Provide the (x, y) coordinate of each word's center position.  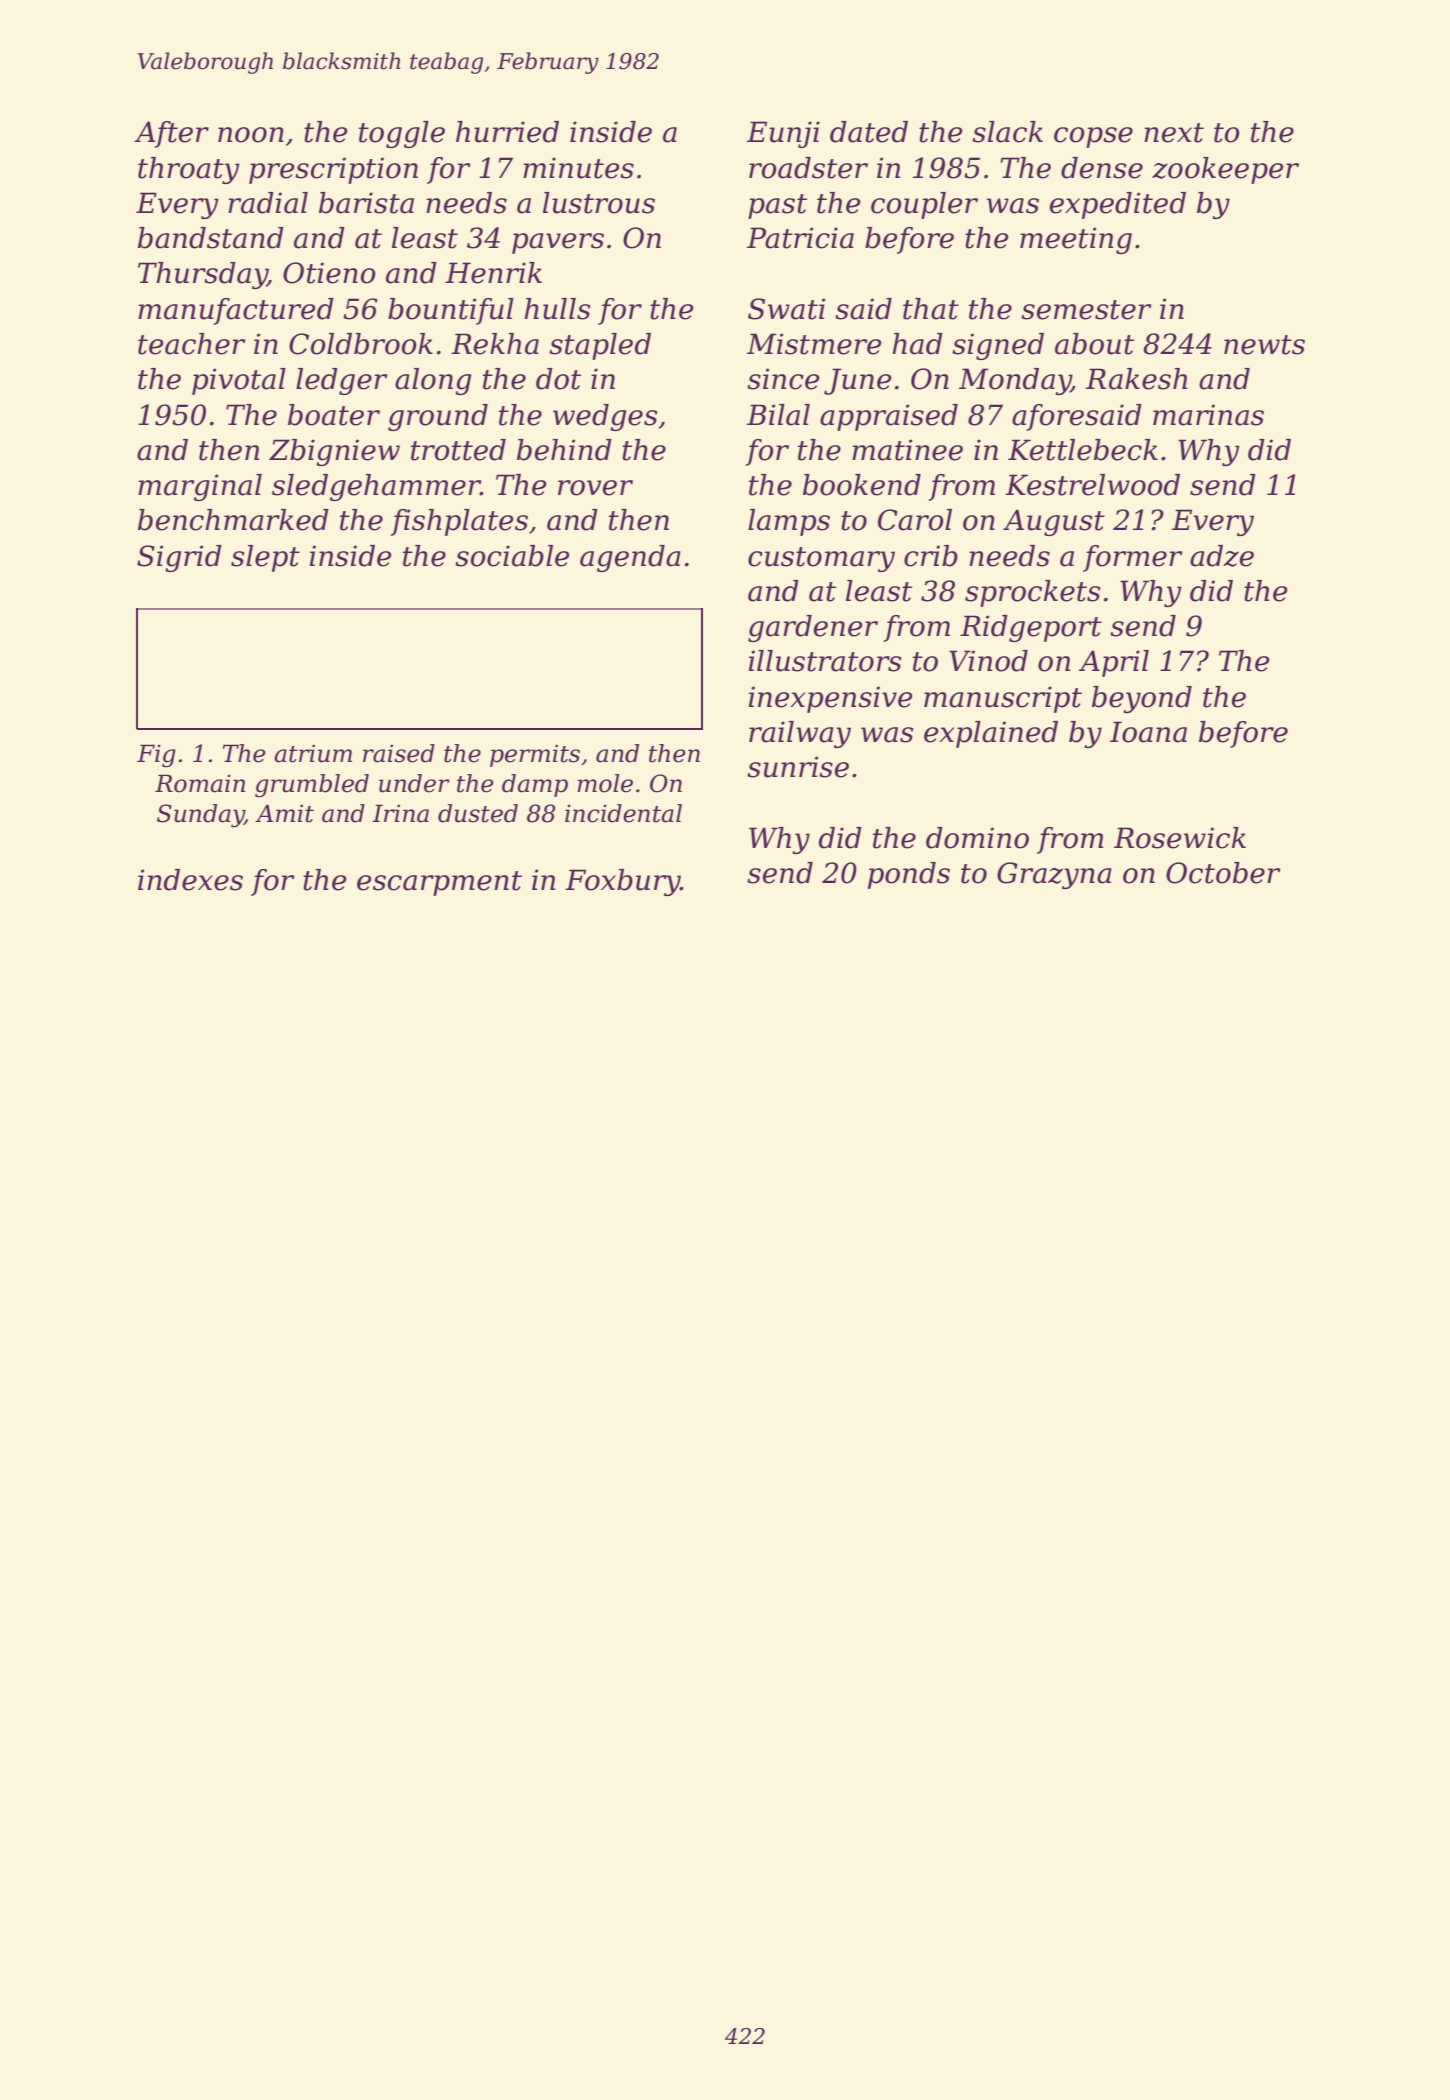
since (783, 379)
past (777, 206)
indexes (190, 880)
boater (334, 415)
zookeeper (1225, 170)
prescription (333, 170)
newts (1264, 345)
